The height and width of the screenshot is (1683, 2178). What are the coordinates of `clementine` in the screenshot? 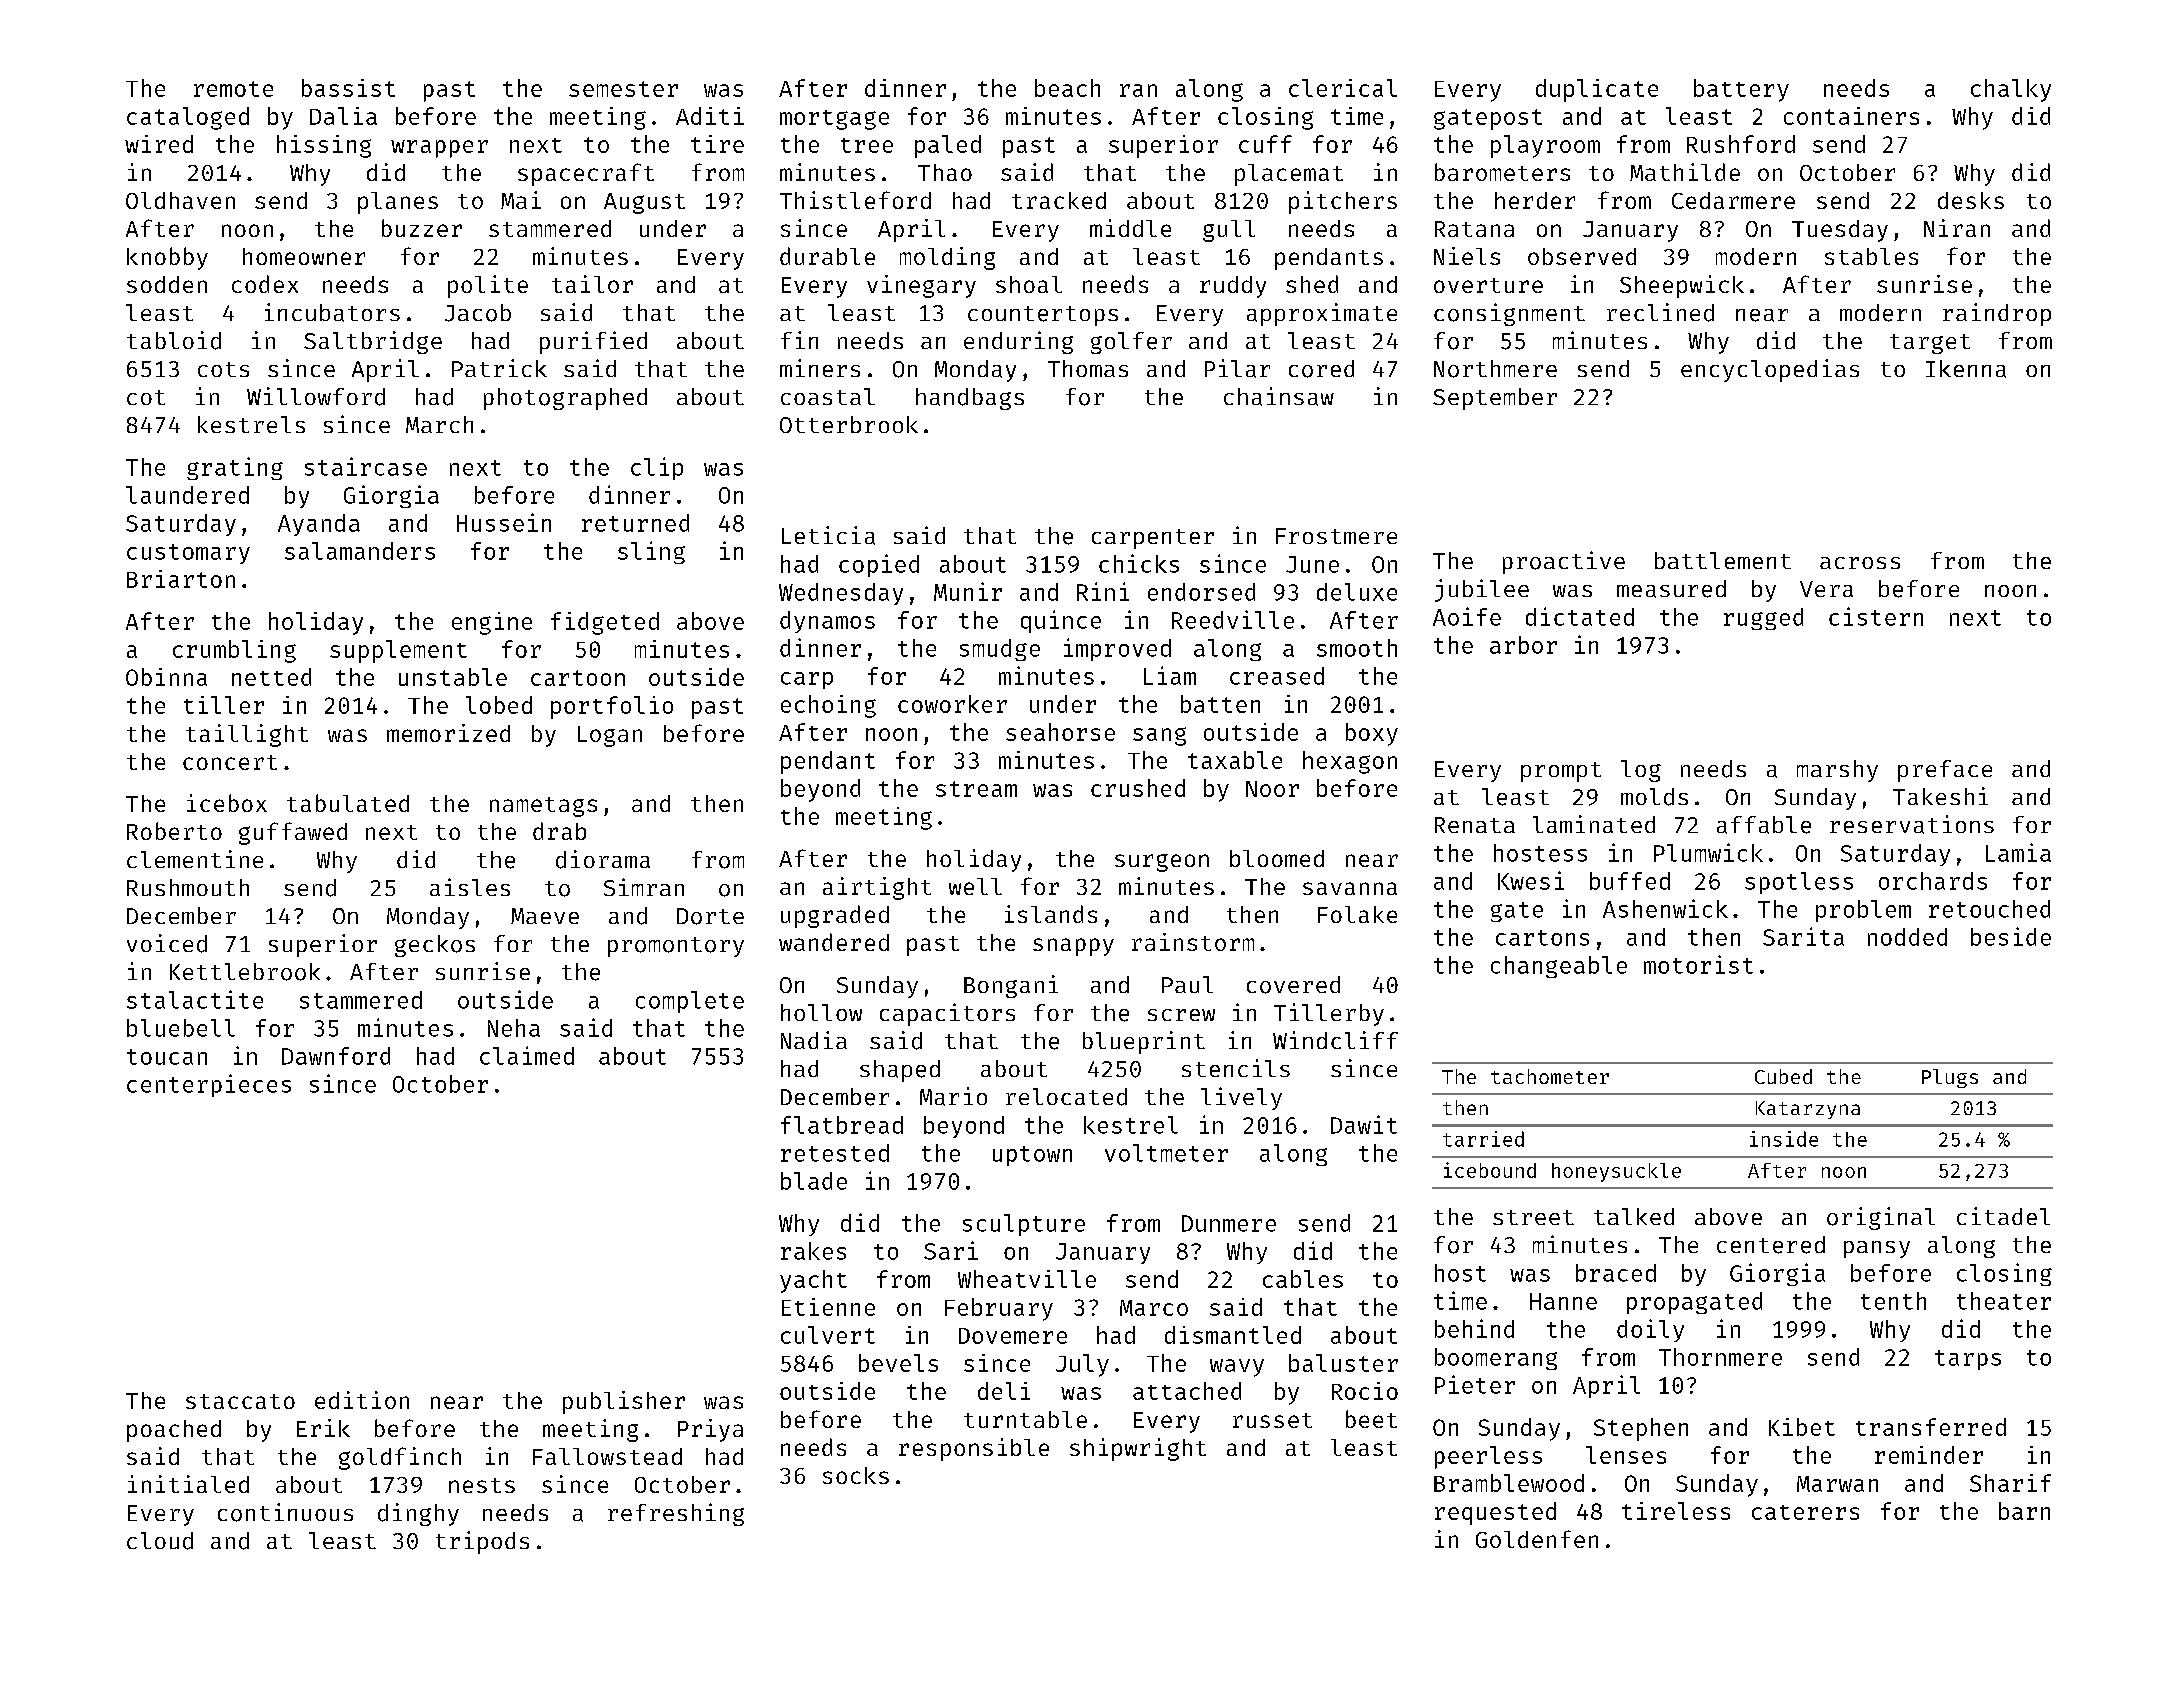 It's located at (195, 859).
